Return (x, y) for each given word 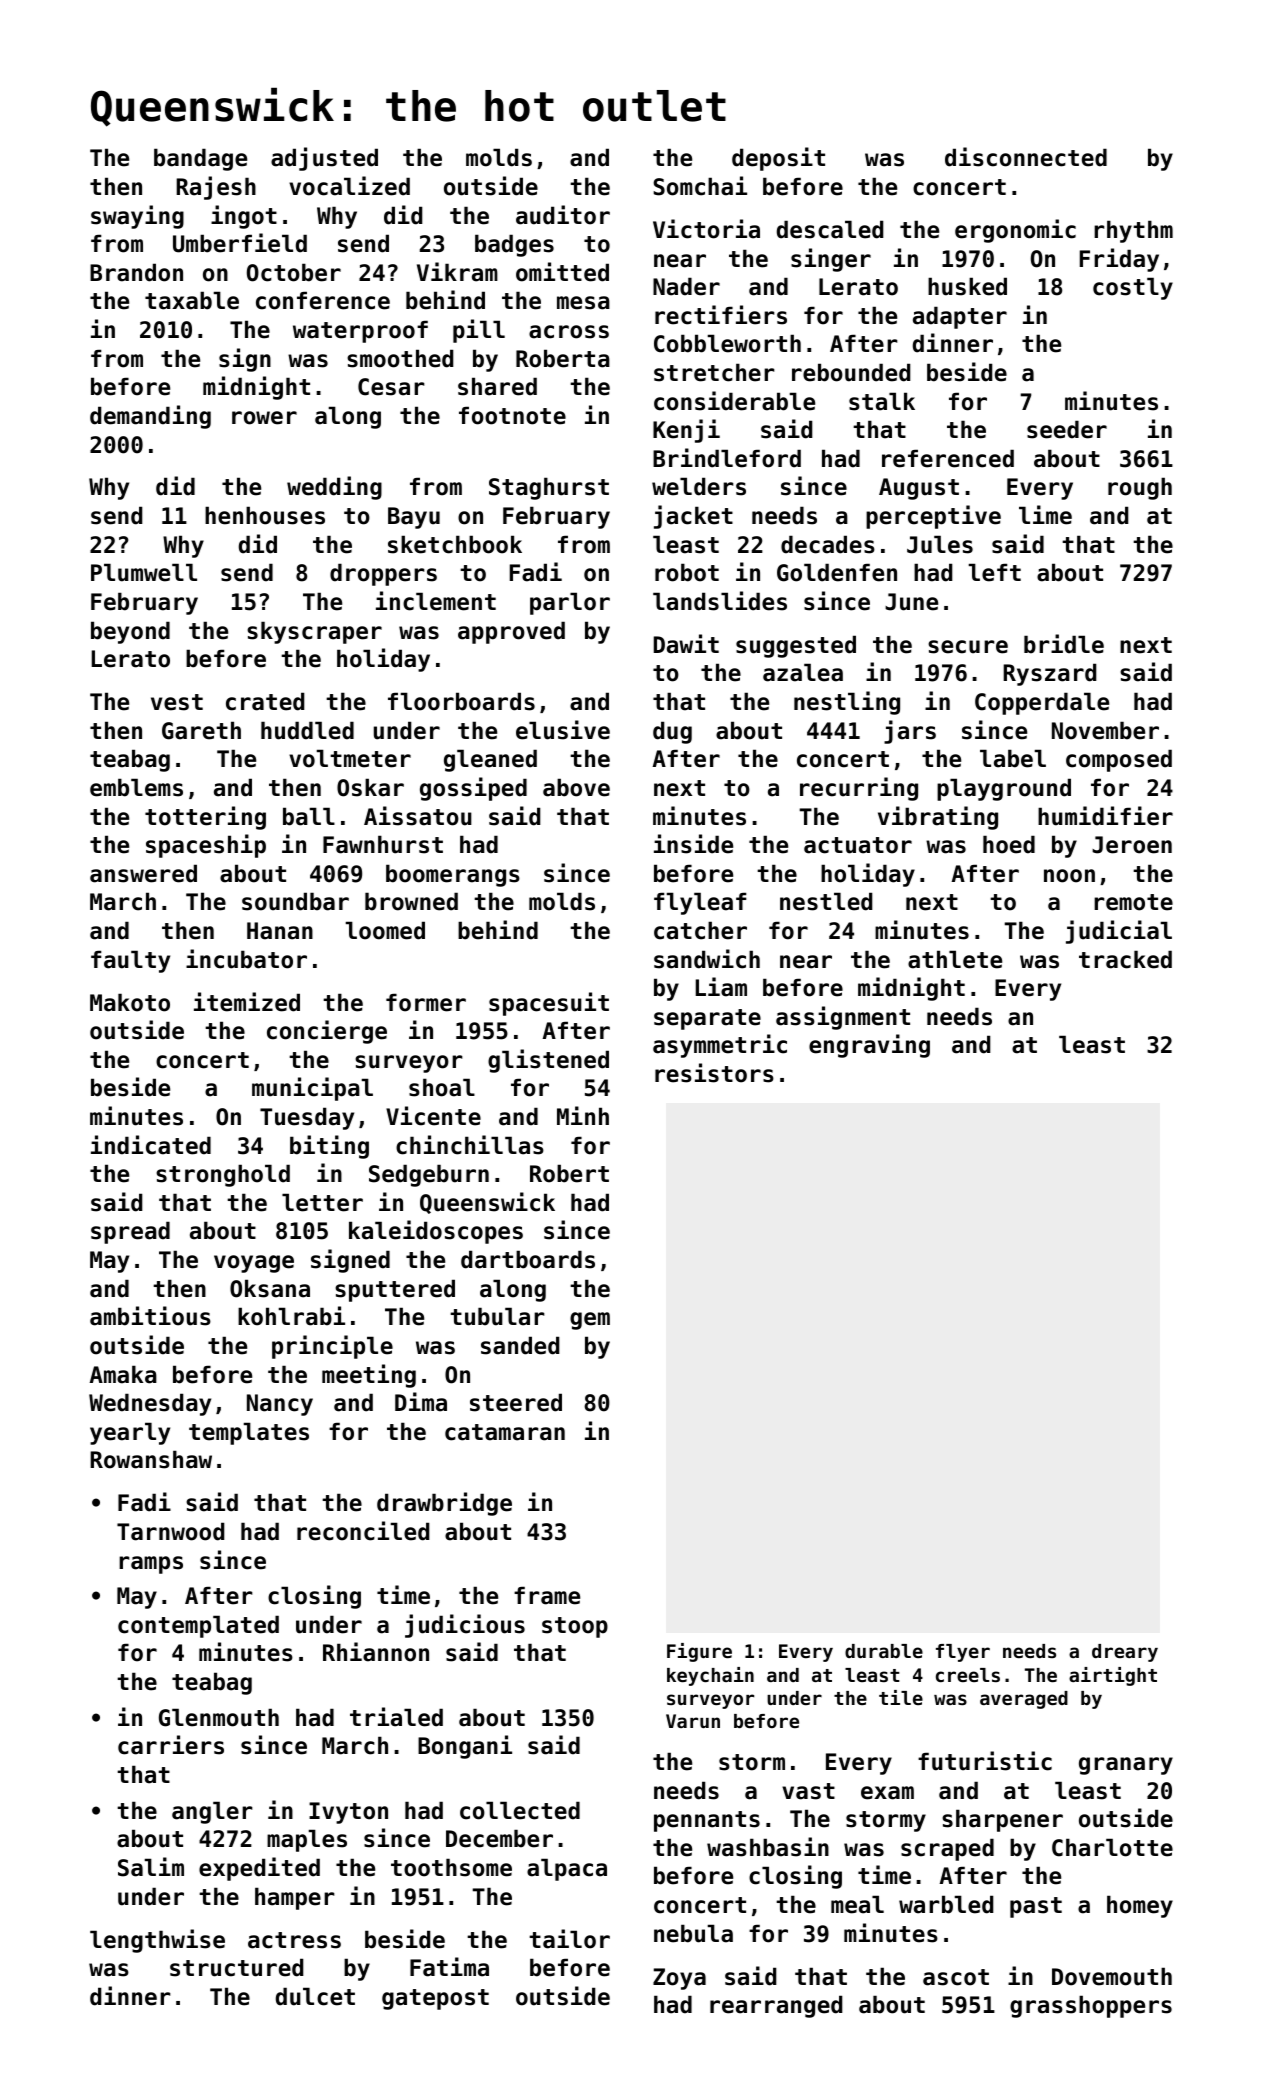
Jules (940, 544)
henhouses (265, 515)
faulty (130, 961)
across (569, 332)
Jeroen (1132, 845)
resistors (714, 1073)
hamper (295, 1898)
